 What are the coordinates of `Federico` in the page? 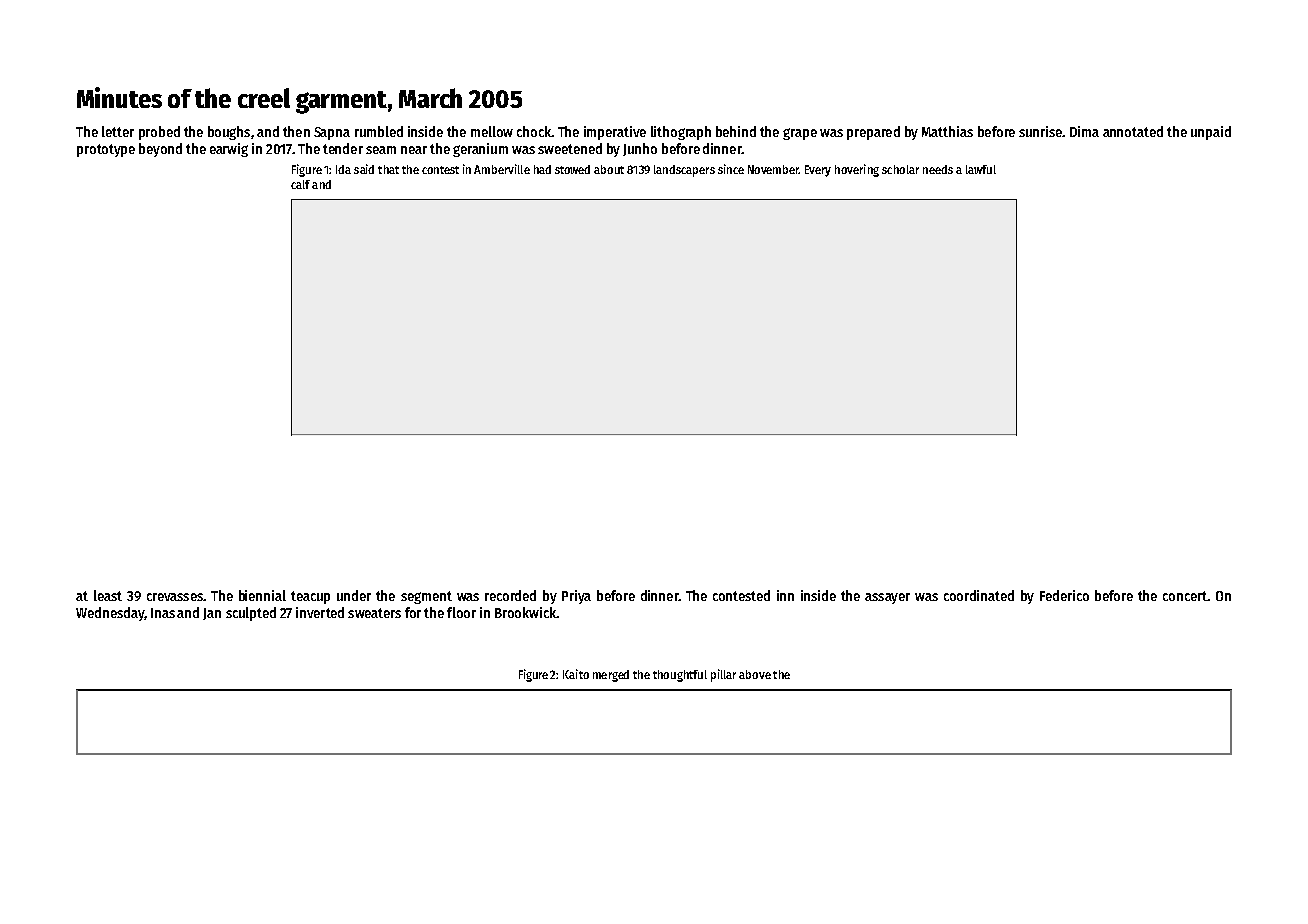 It's located at (1064, 595).
